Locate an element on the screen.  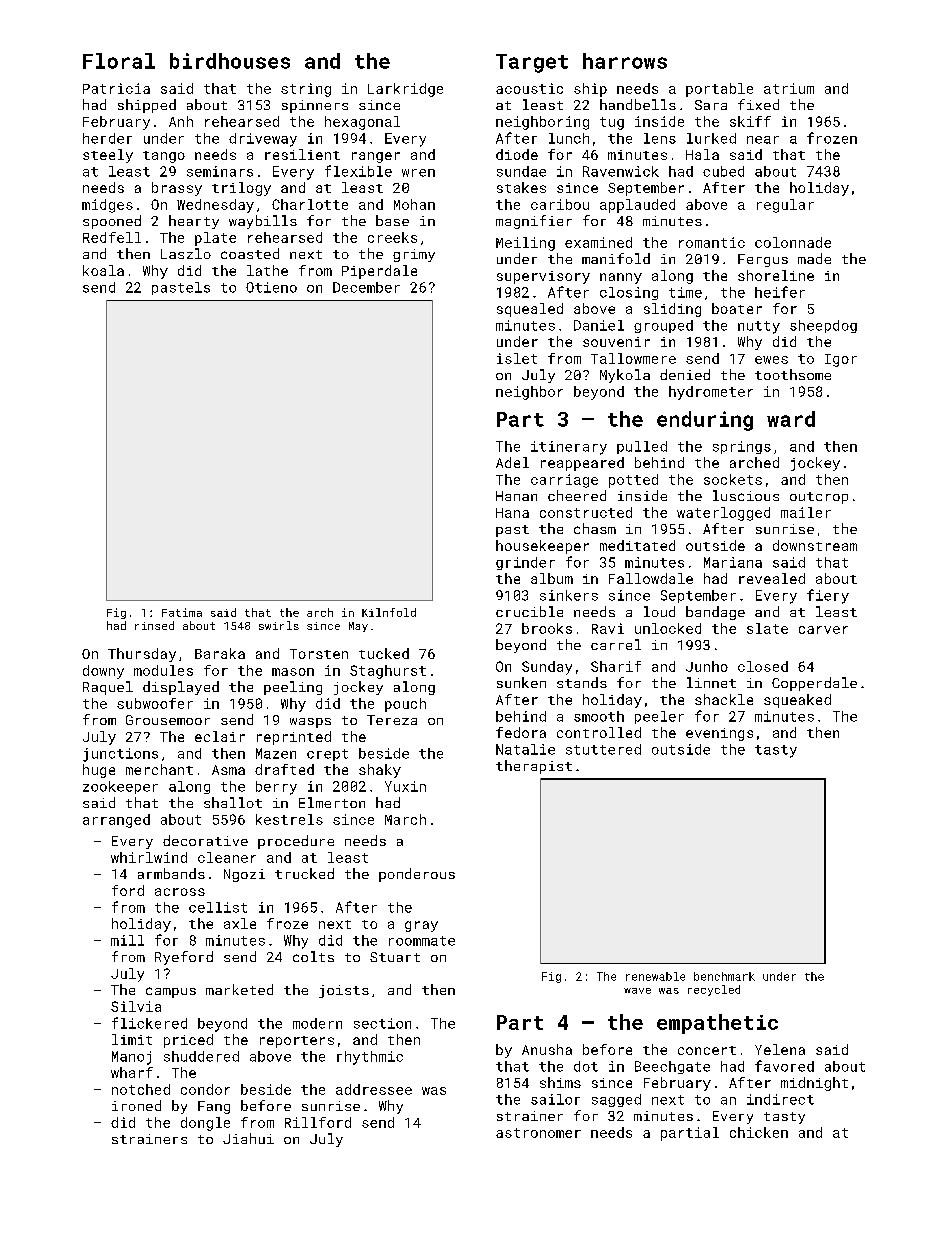
evenings is located at coordinates (719, 734).
